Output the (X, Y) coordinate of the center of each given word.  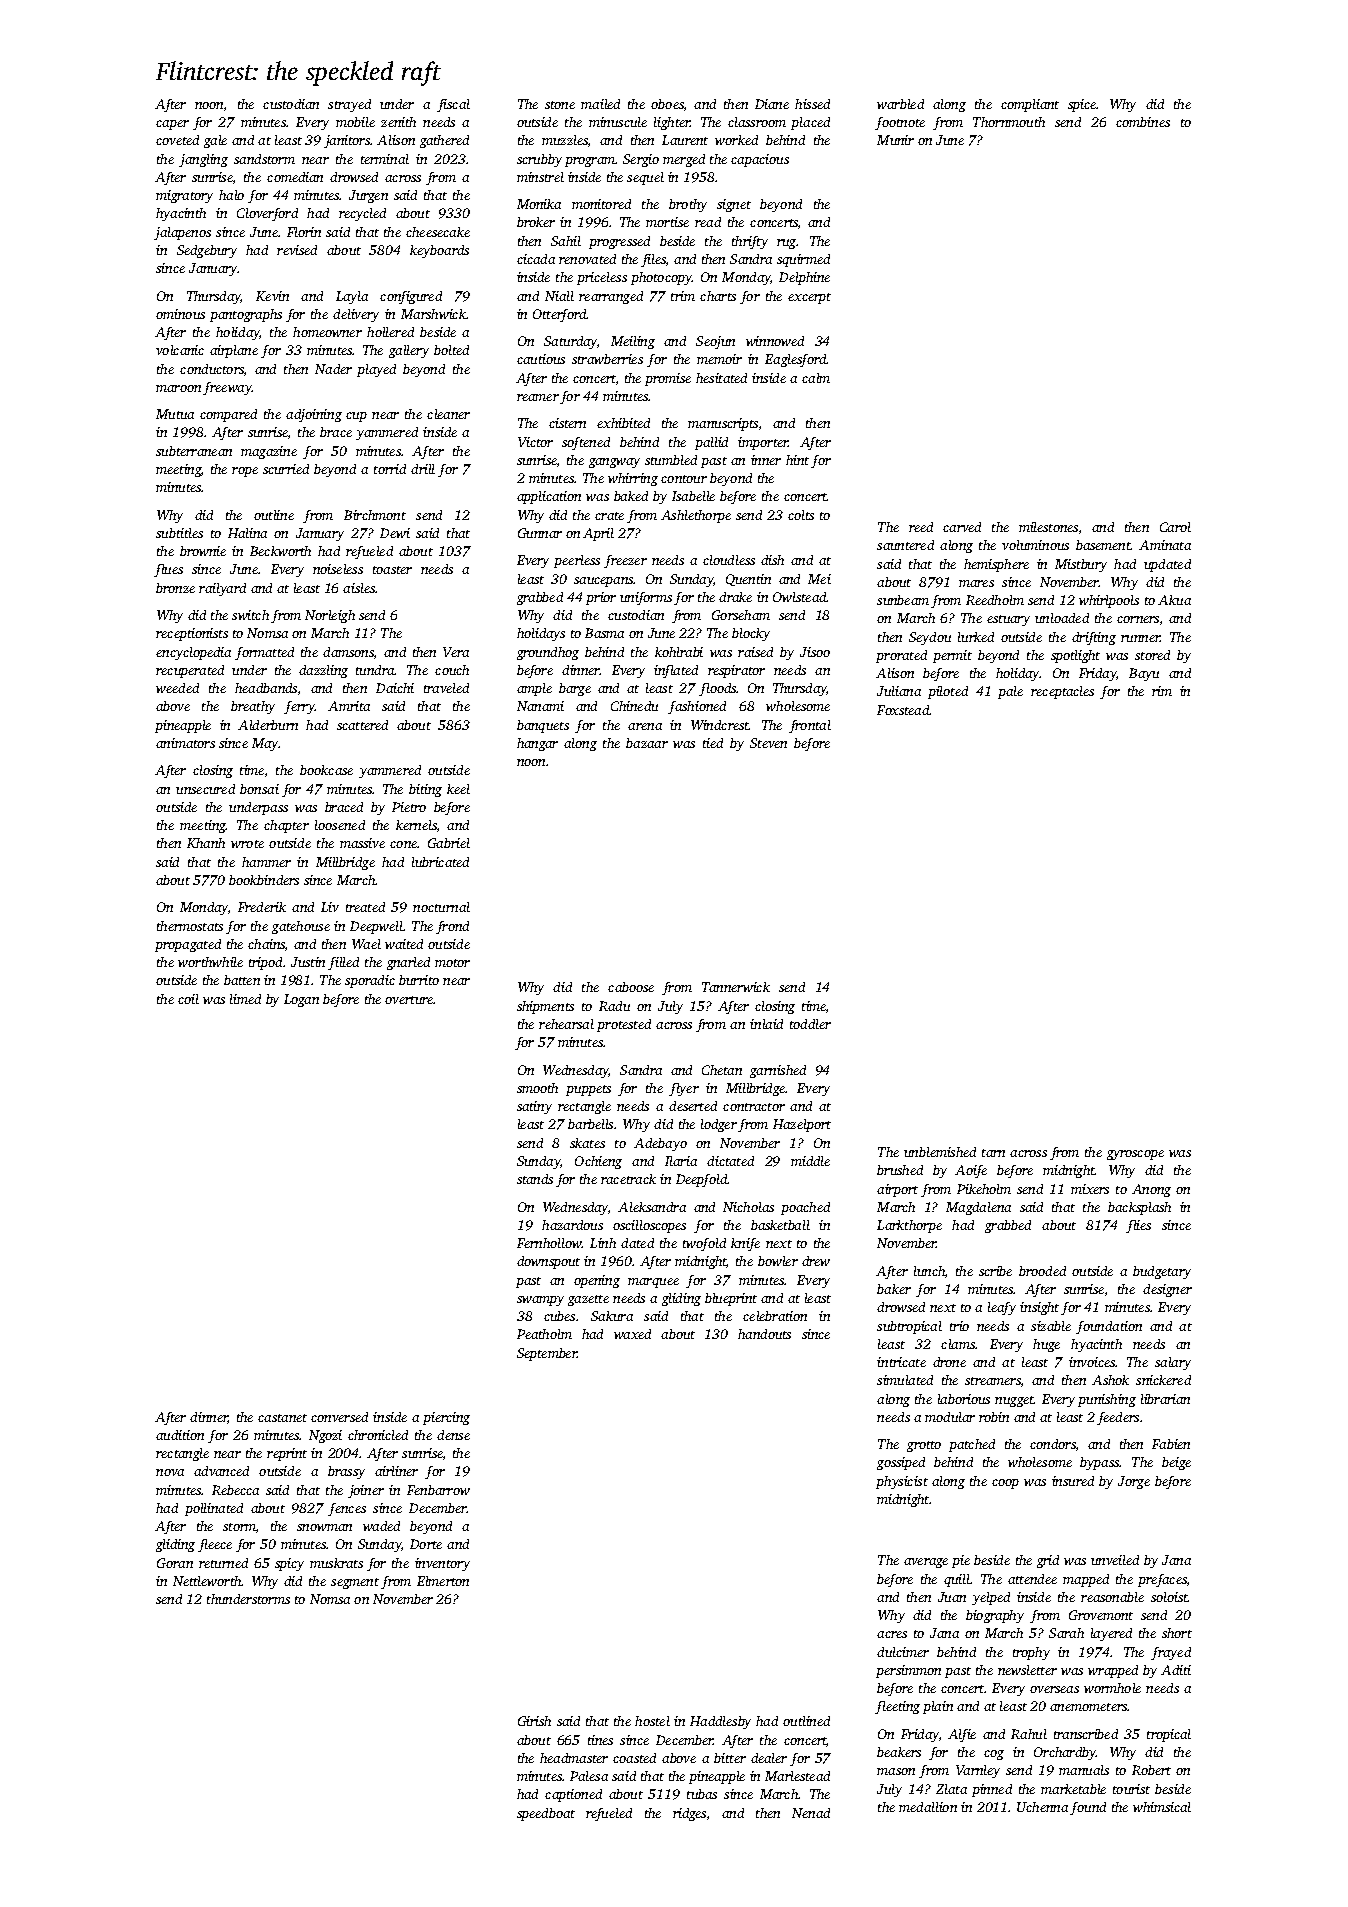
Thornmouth (1009, 122)
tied (713, 743)
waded (381, 1526)
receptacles (1062, 692)
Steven (768, 743)
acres (892, 1634)
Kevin (272, 296)
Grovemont (1101, 1615)
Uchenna (1042, 1807)
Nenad (811, 1813)
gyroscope (1135, 1155)
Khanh (206, 843)
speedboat (546, 1814)
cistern (567, 423)
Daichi (395, 688)
